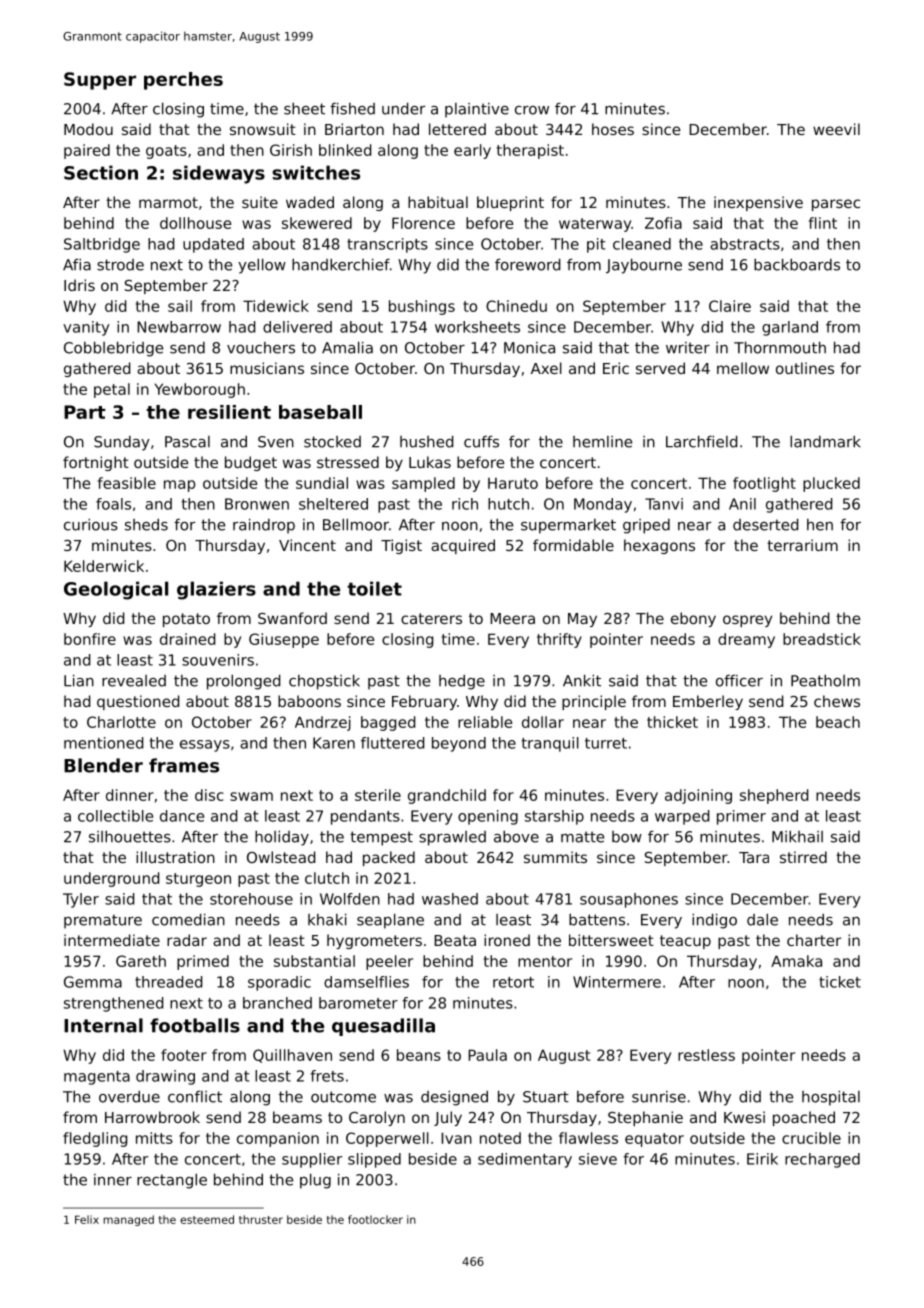 Image resolution: width=924 pixels, height=1308 pixels. Describe the element at coordinates (825, 680) in the document. I see `Peatholm` at that location.
